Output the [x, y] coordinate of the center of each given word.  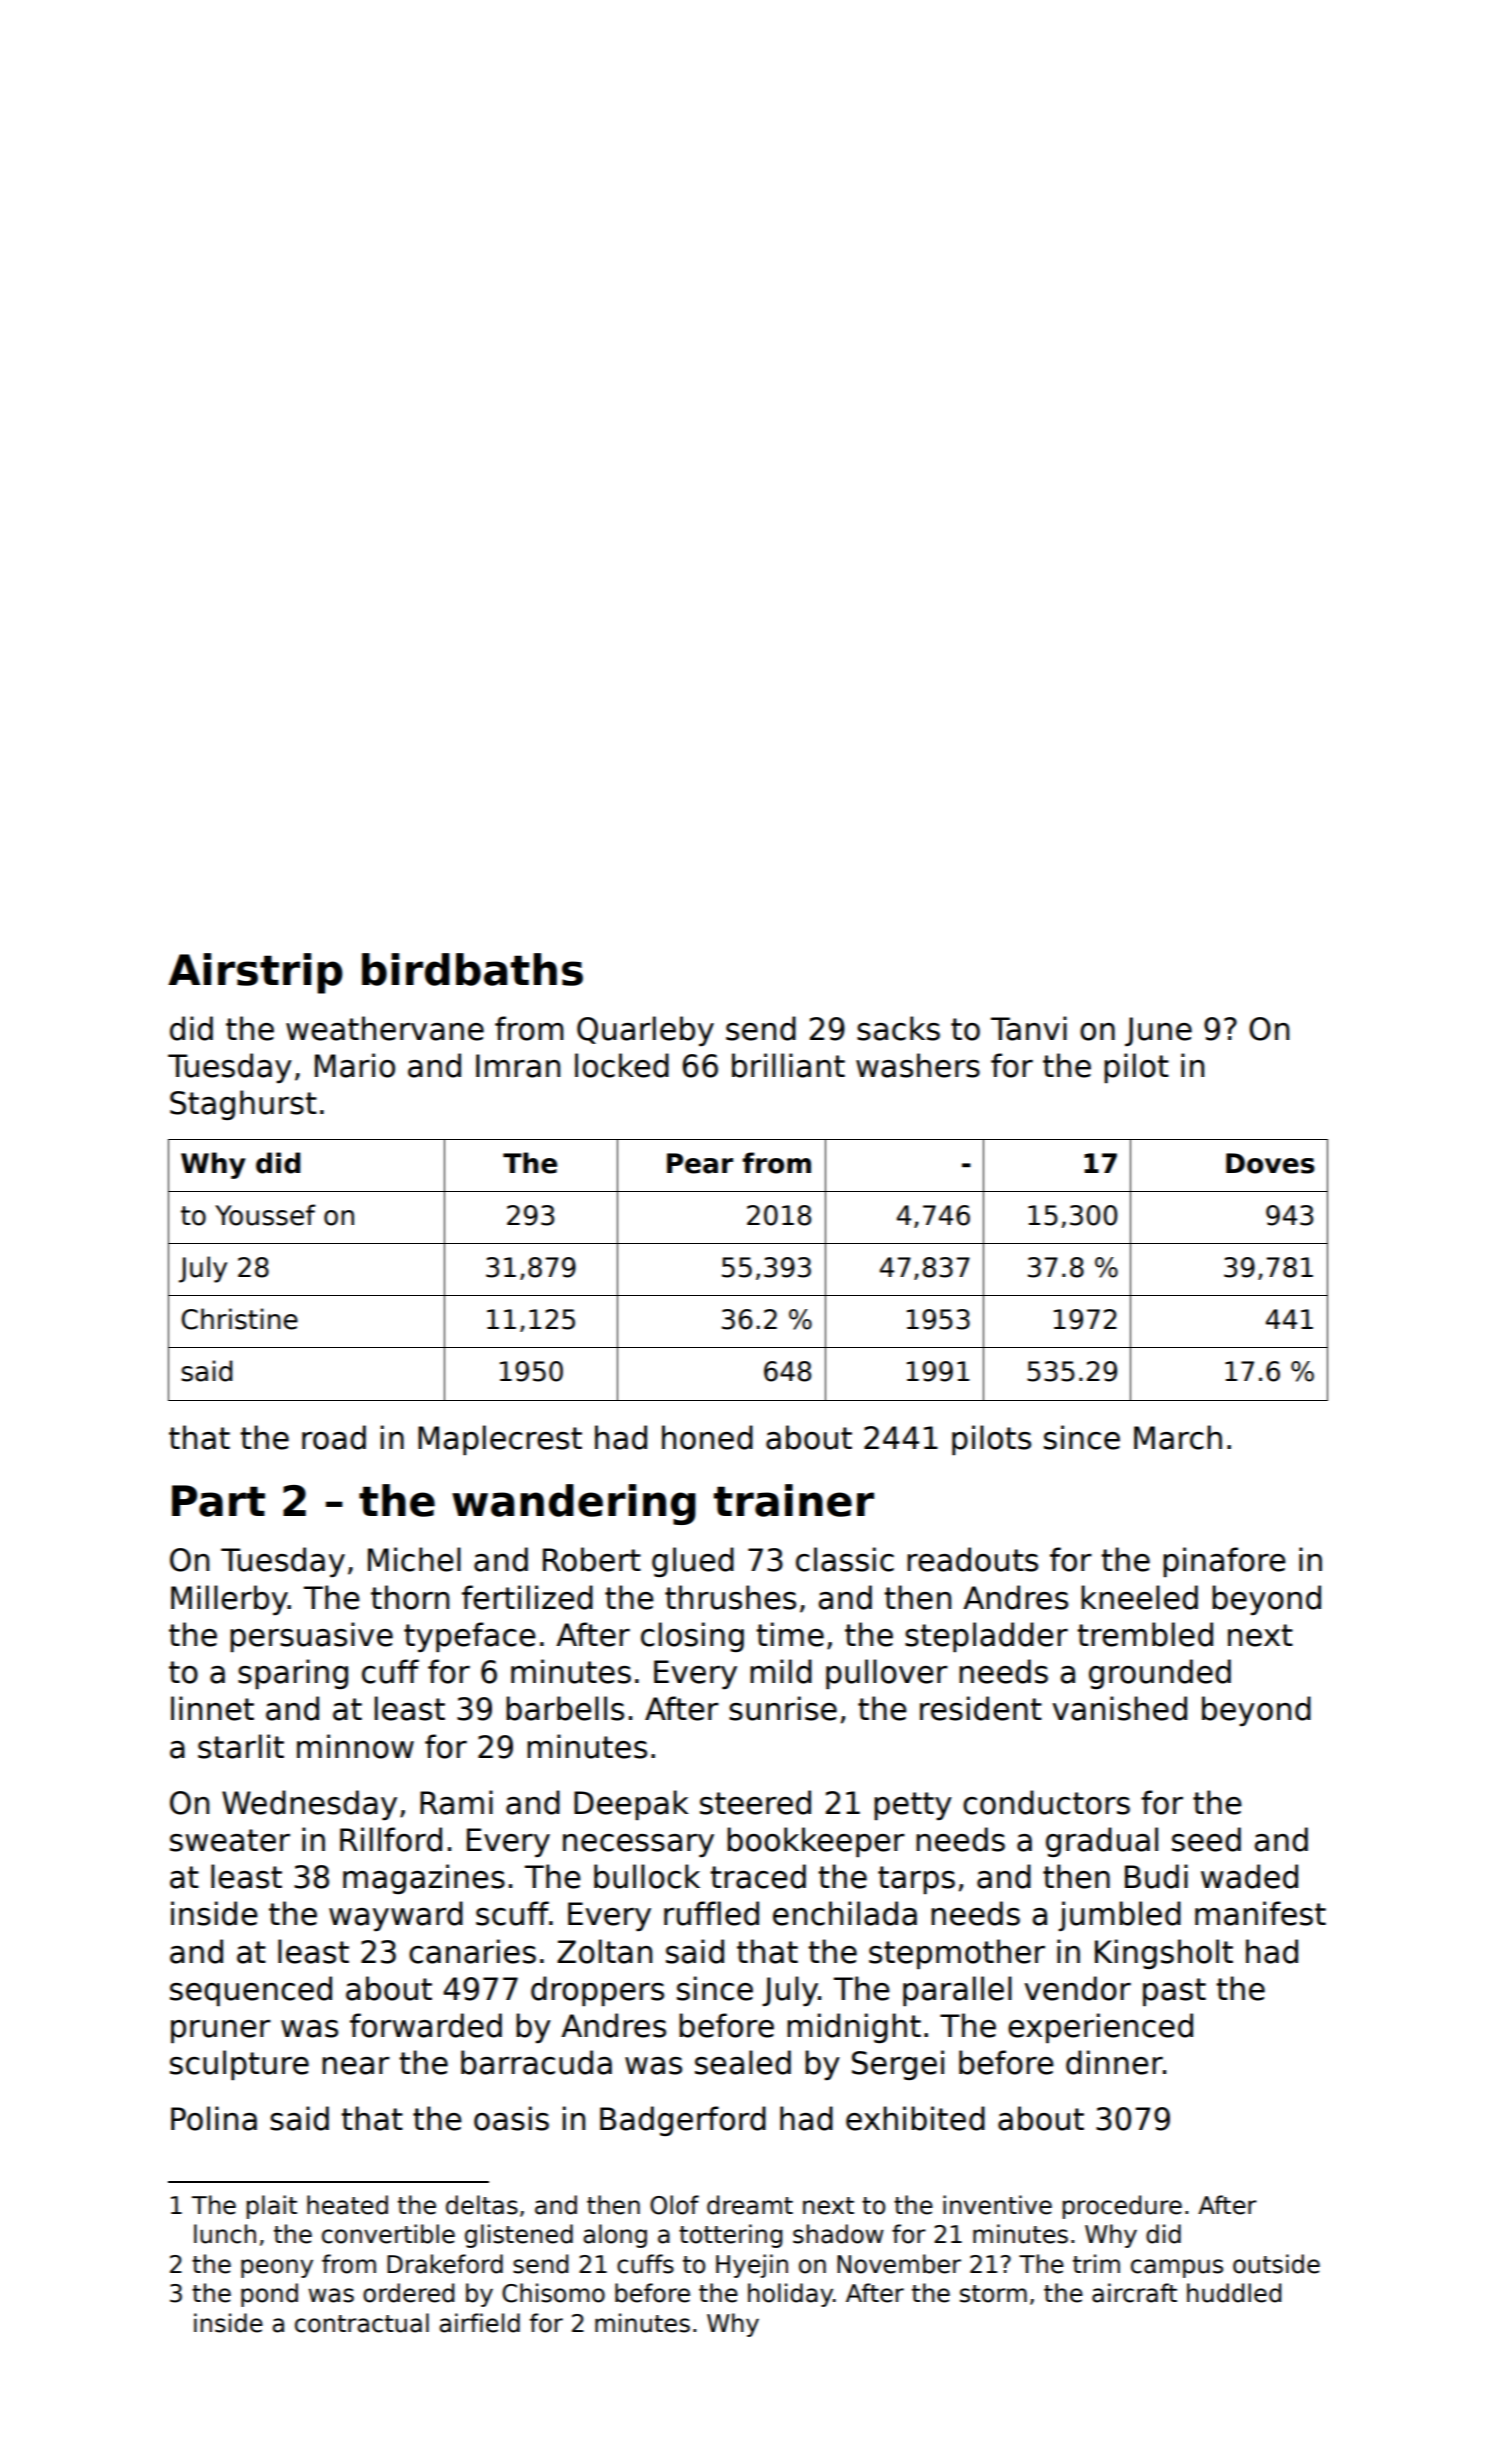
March [1178, 1437]
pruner [221, 2031]
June [1158, 1031]
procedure [1122, 2207]
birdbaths [472, 969]
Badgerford [683, 2121]
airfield [479, 2323]
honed [707, 1437]
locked [622, 1065]
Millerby [229, 1600]
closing [692, 1637]
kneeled [1139, 1597]
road [334, 1437]
